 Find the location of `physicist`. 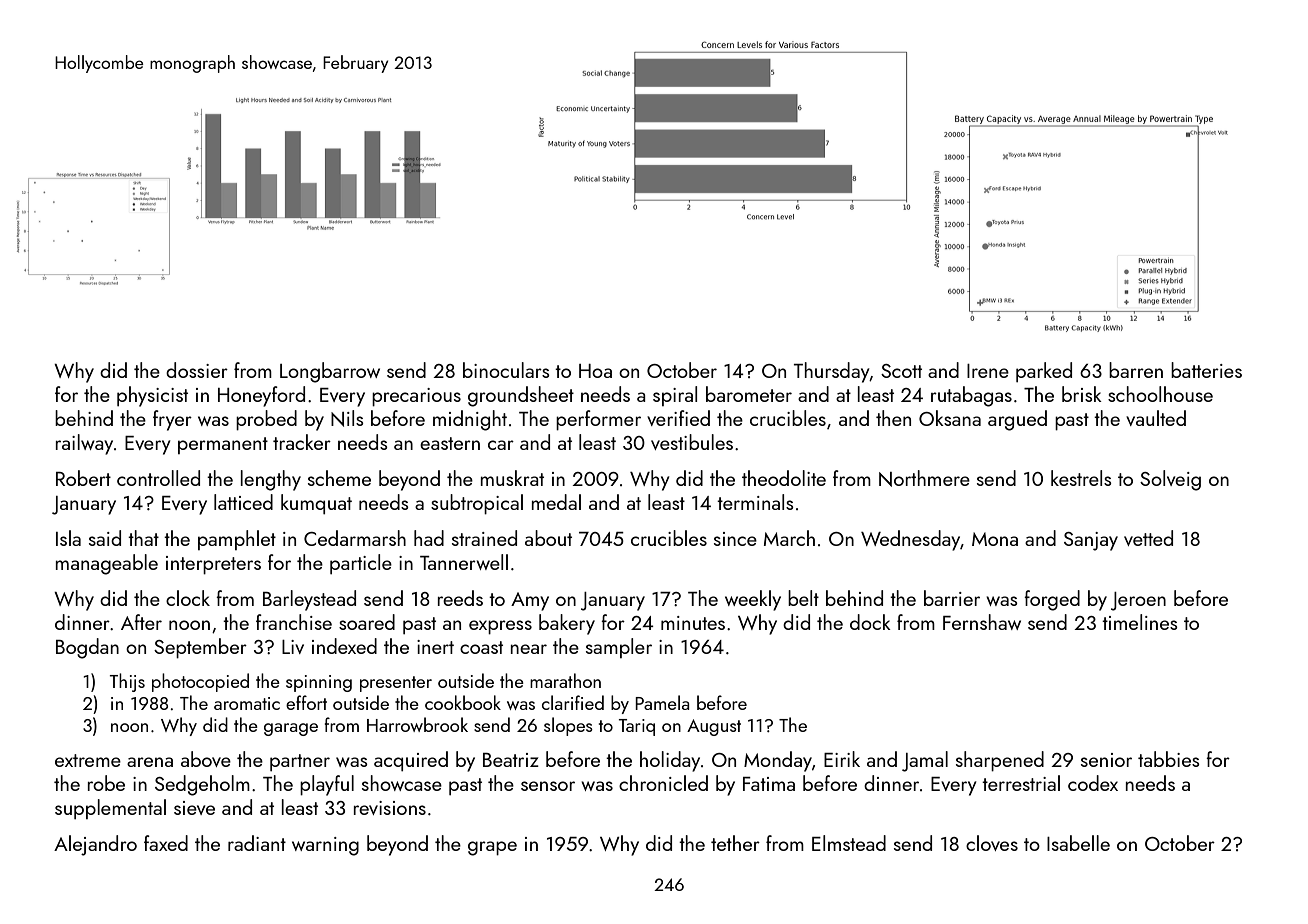

physicist is located at coordinates (152, 396).
